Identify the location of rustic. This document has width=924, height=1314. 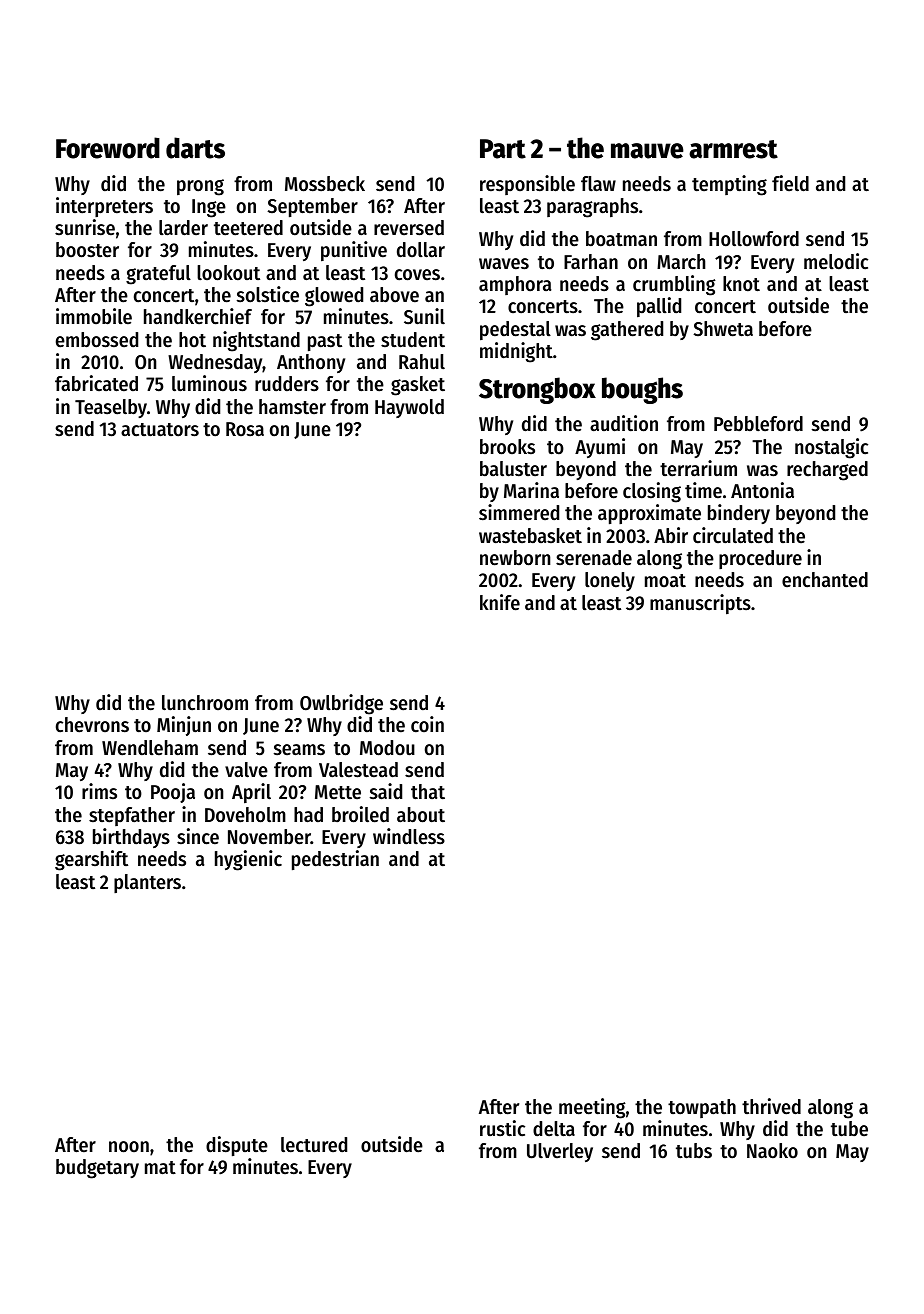
(502, 1128).
